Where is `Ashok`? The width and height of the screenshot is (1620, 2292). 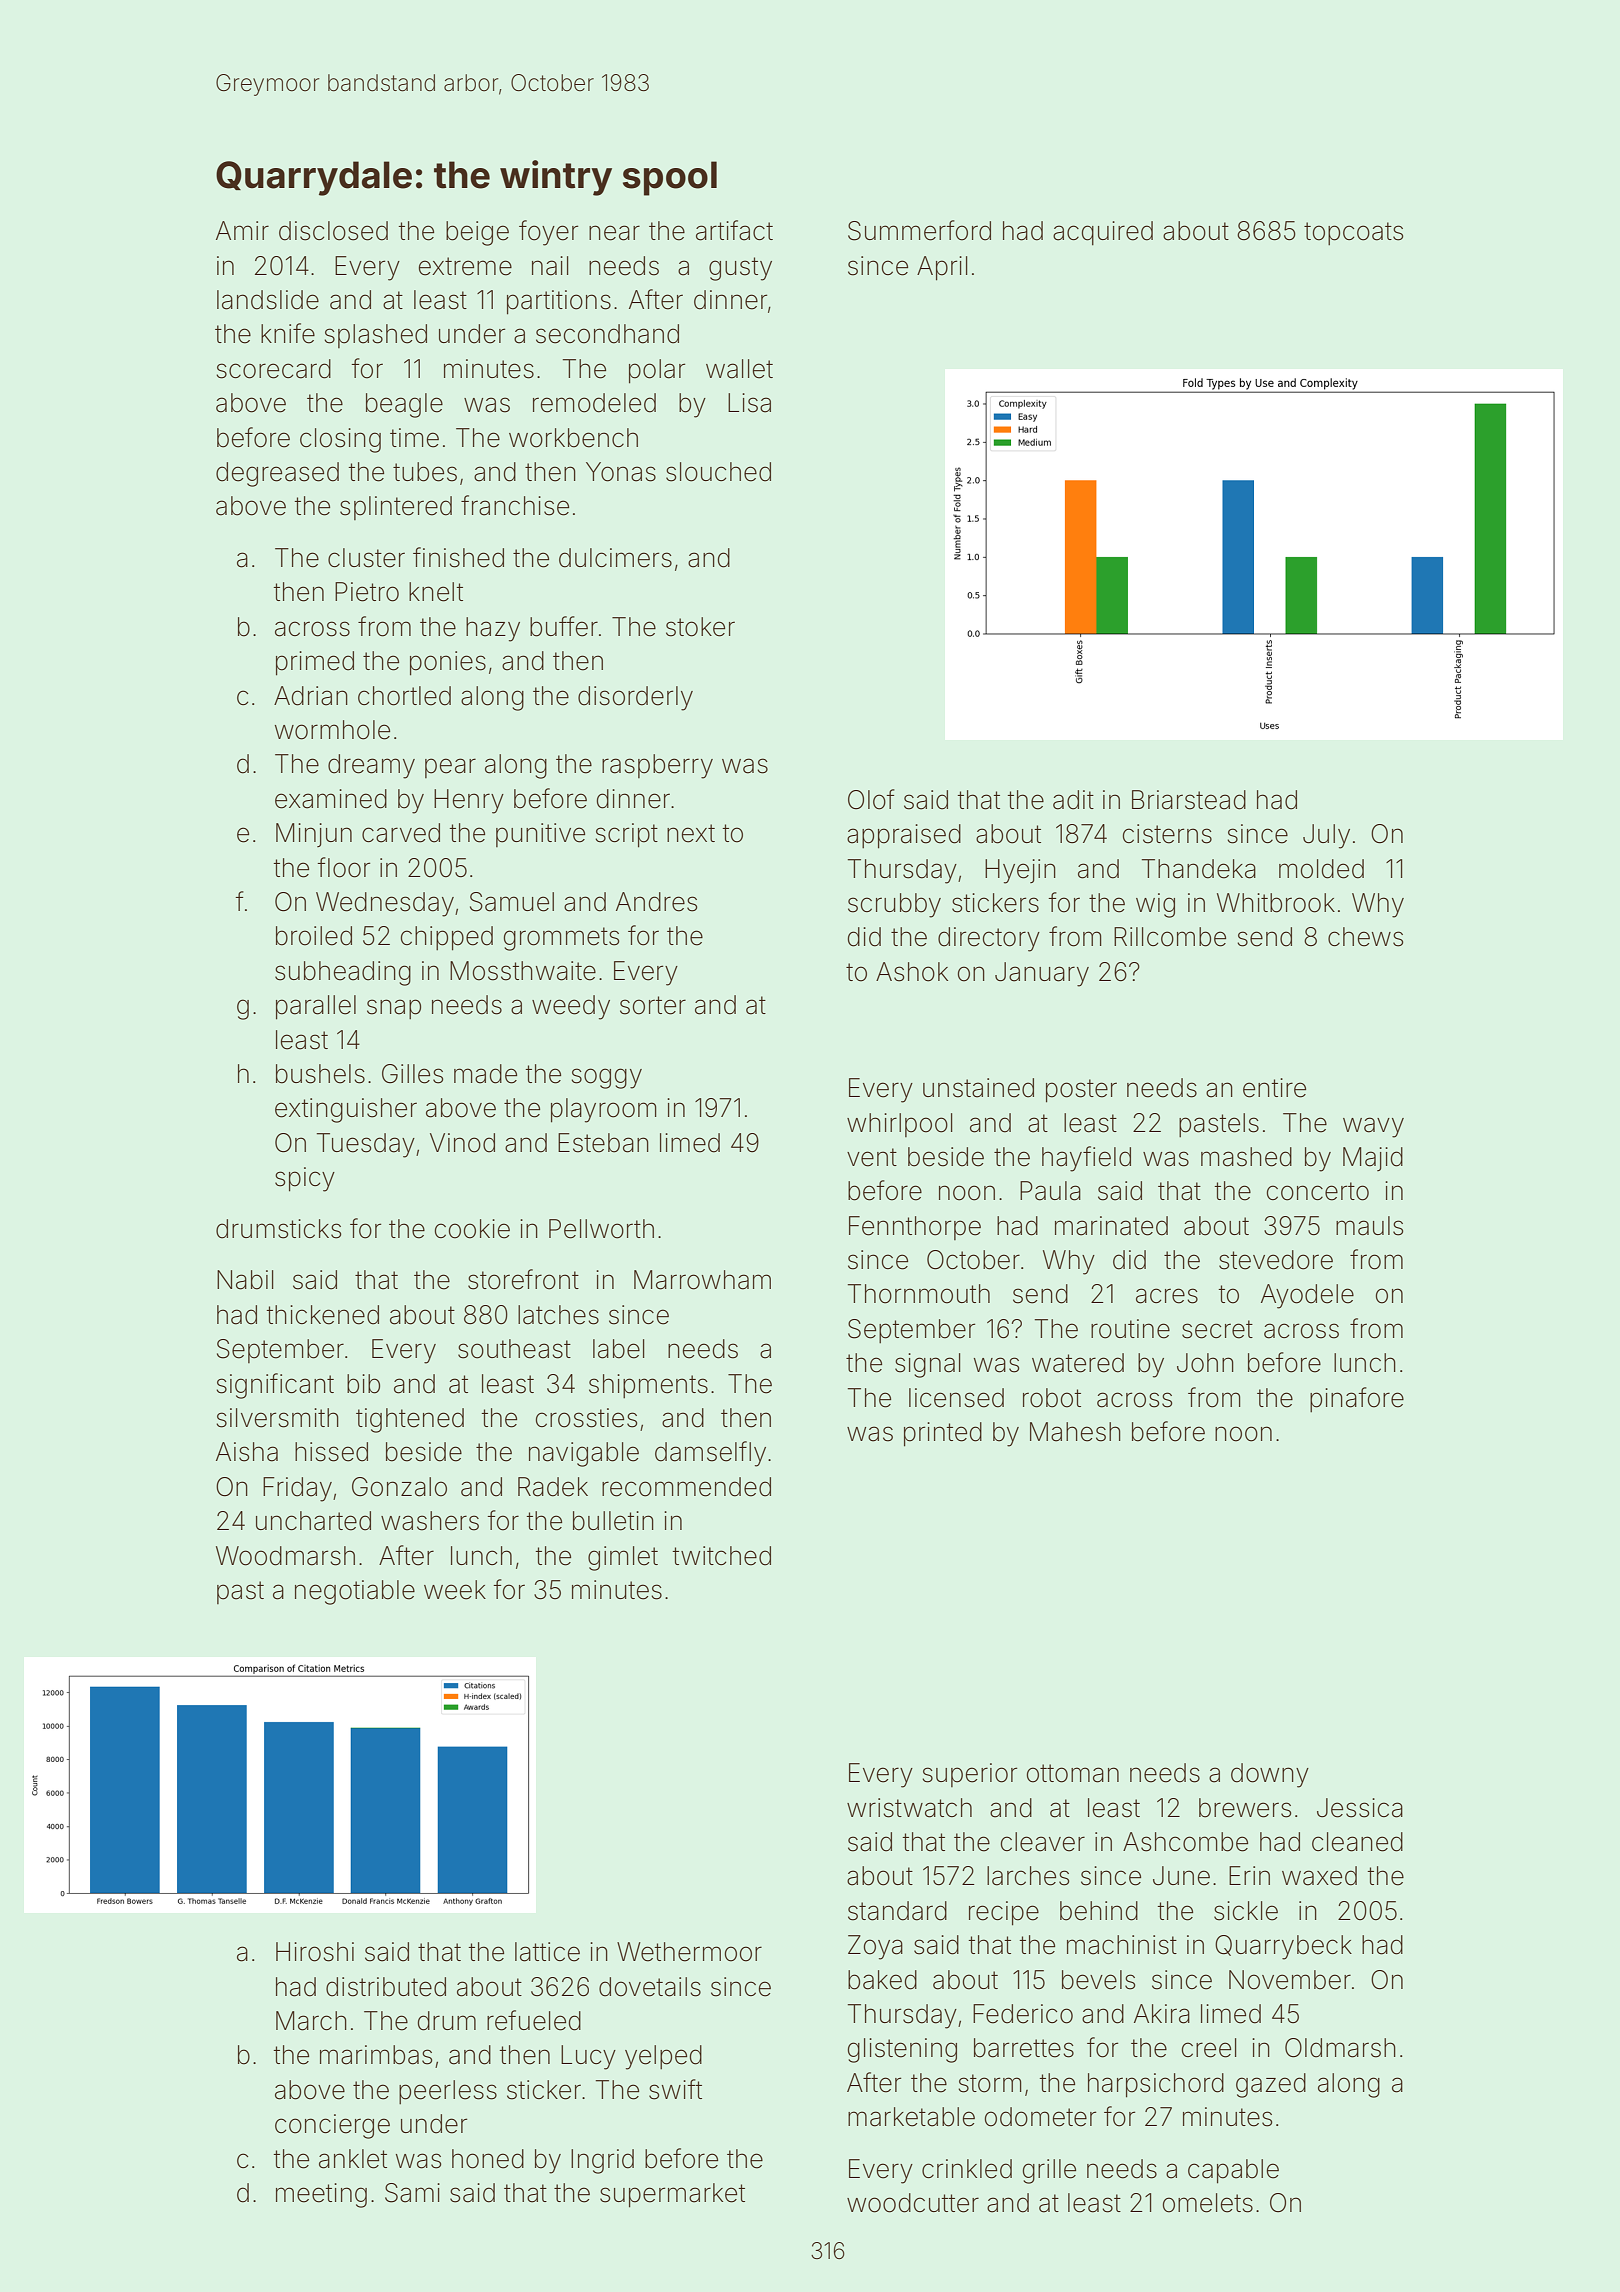 Ashok is located at coordinates (912, 972).
